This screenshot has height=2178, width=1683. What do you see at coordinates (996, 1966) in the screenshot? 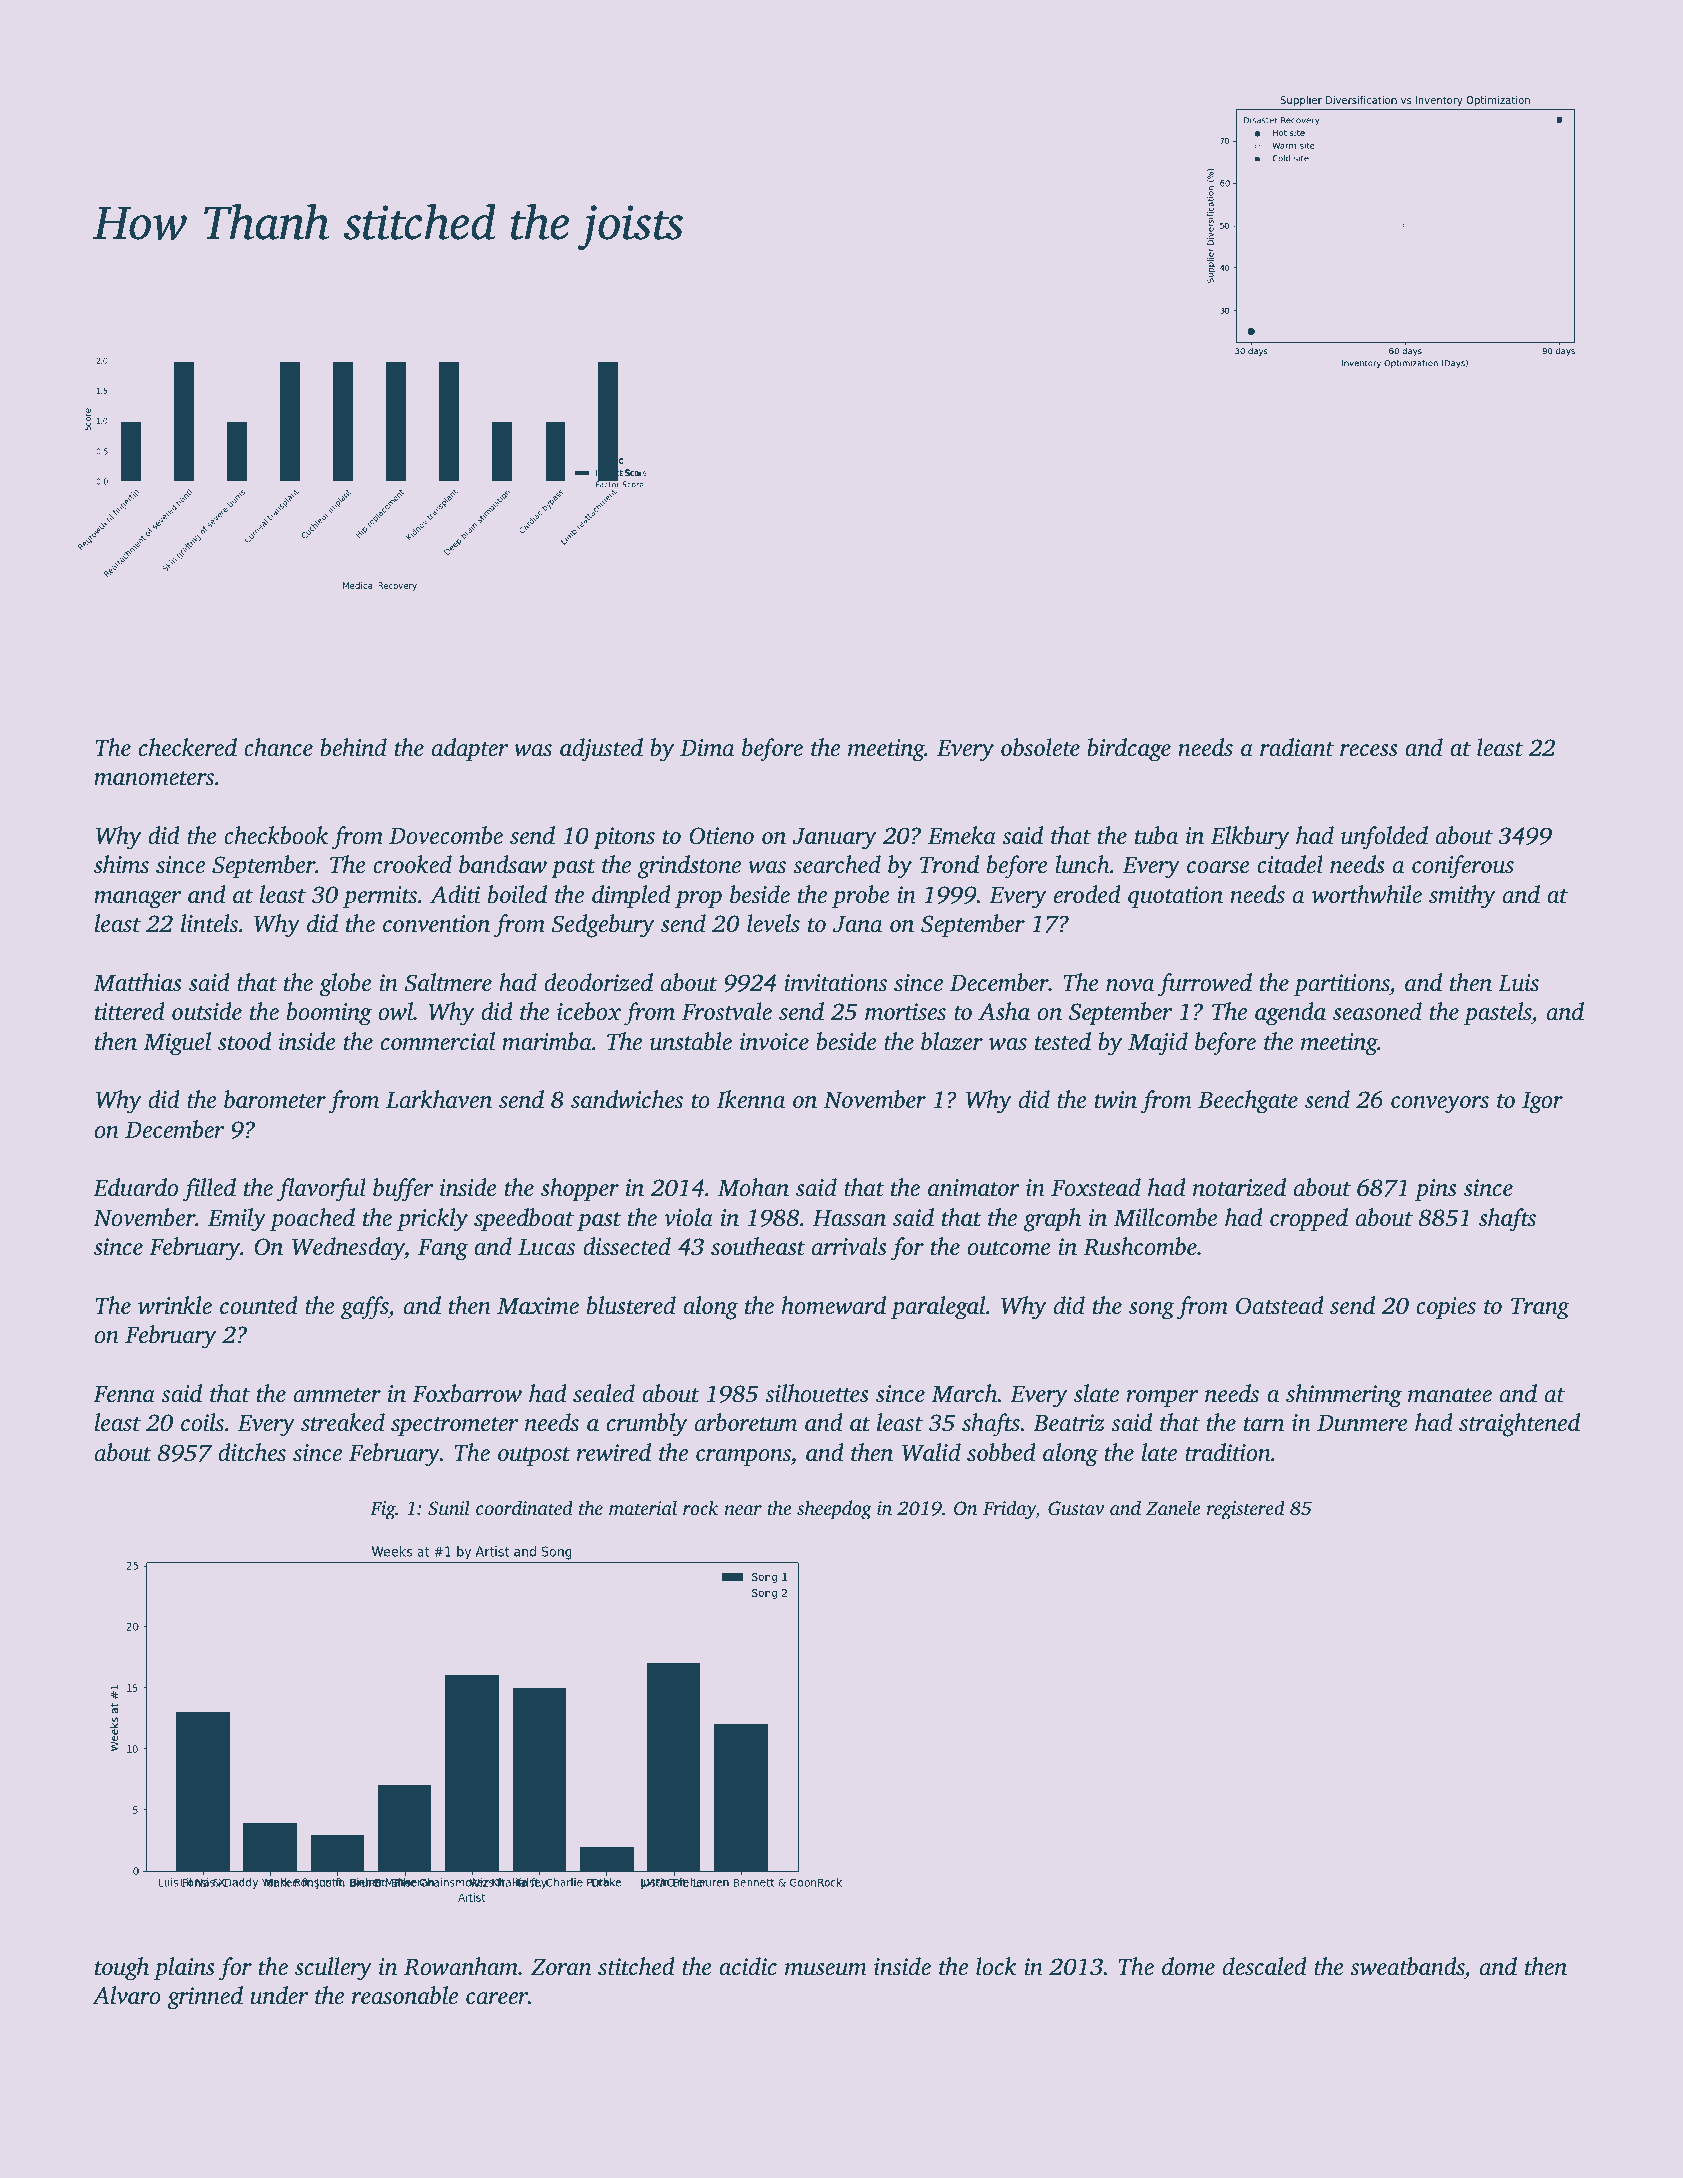
I see `lock` at bounding box center [996, 1966].
